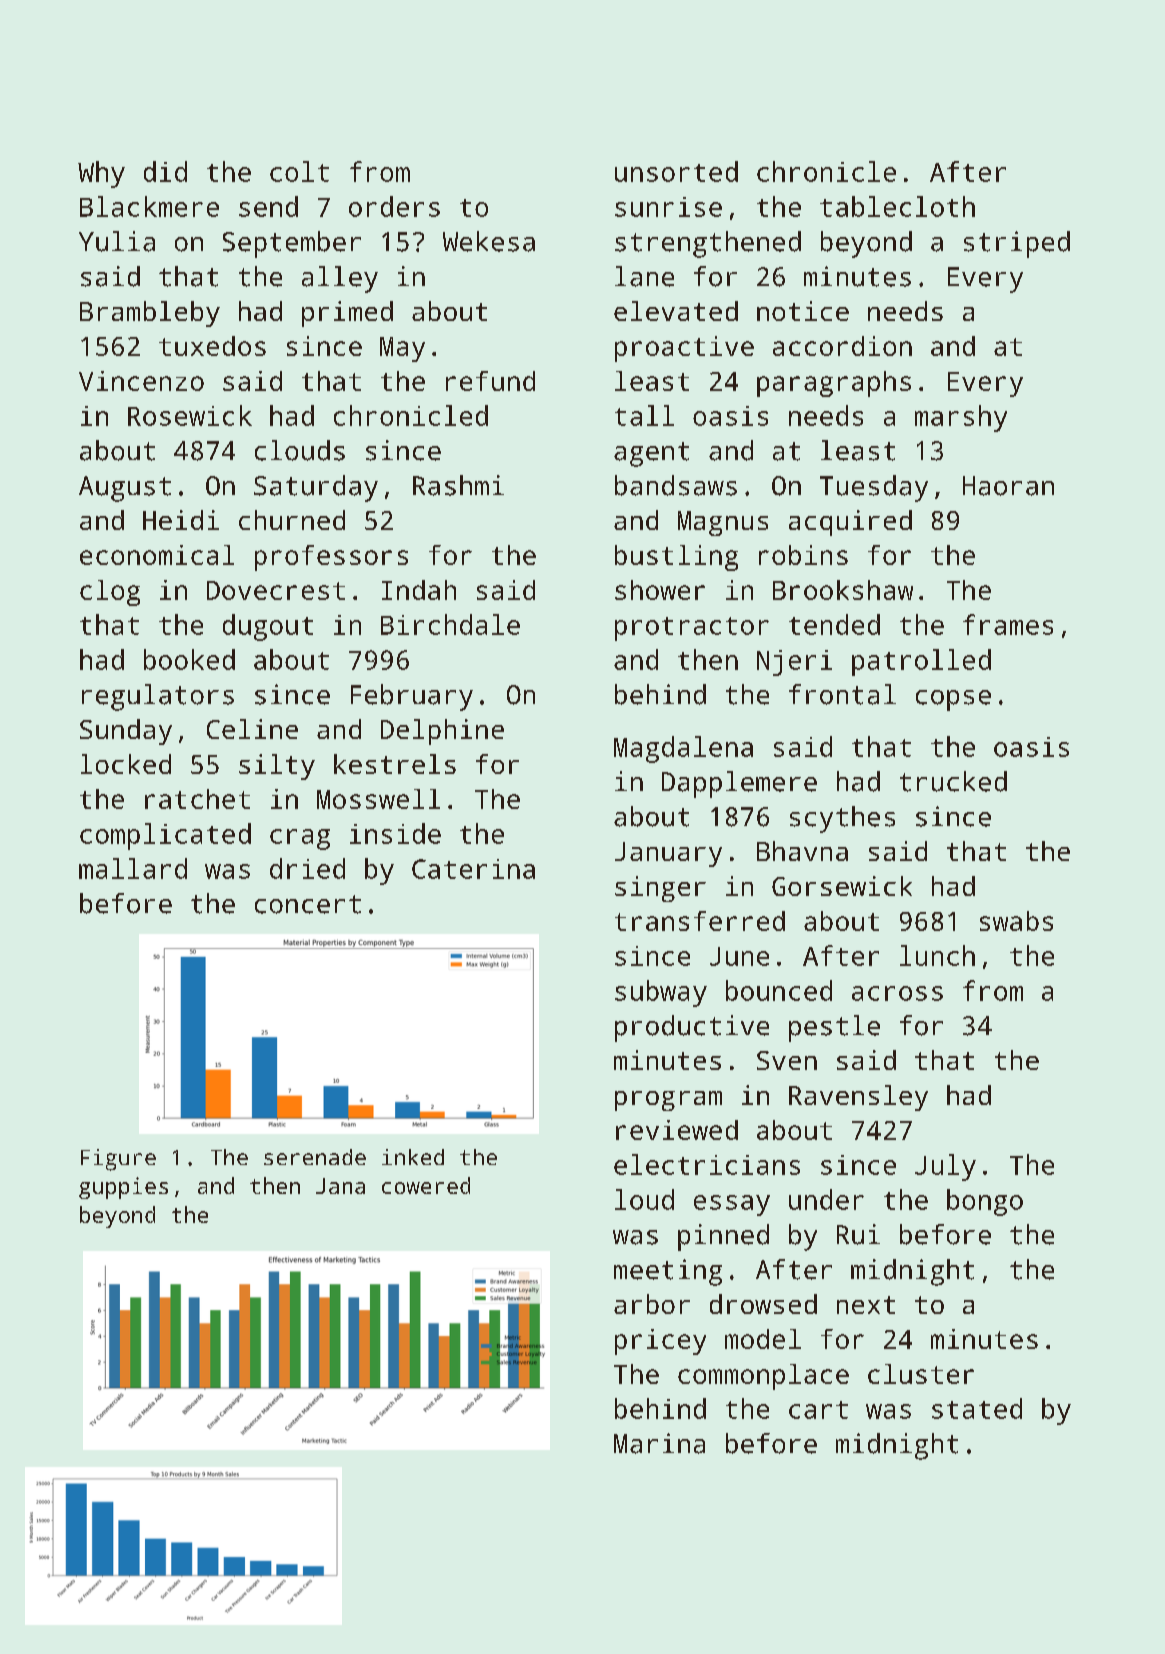  Describe the element at coordinates (684, 349) in the document. I see `proactive` at that location.
